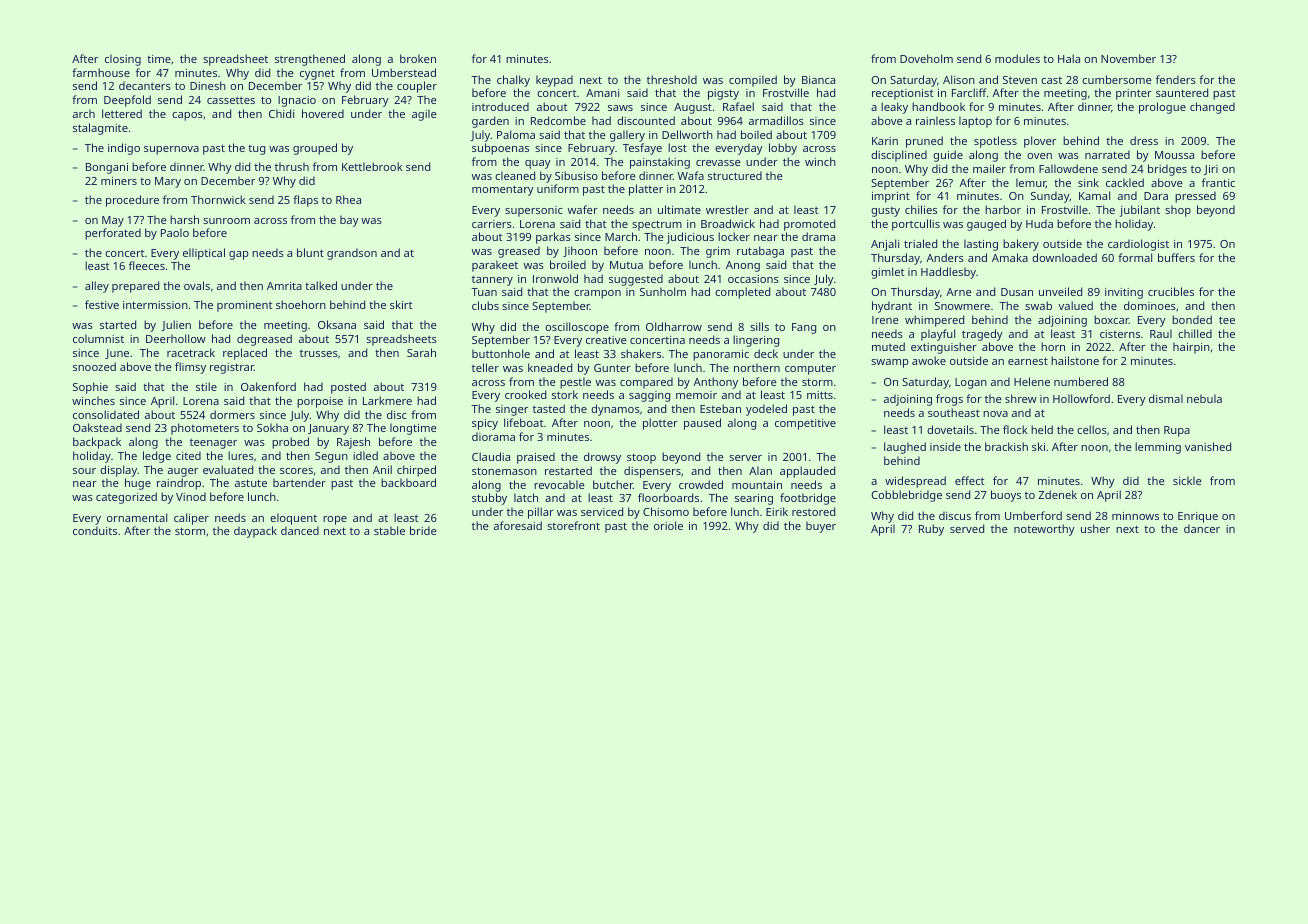  What do you see at coordinates (1128, 58) in the document?
I see `November` at bounding box center [1128, 58].
